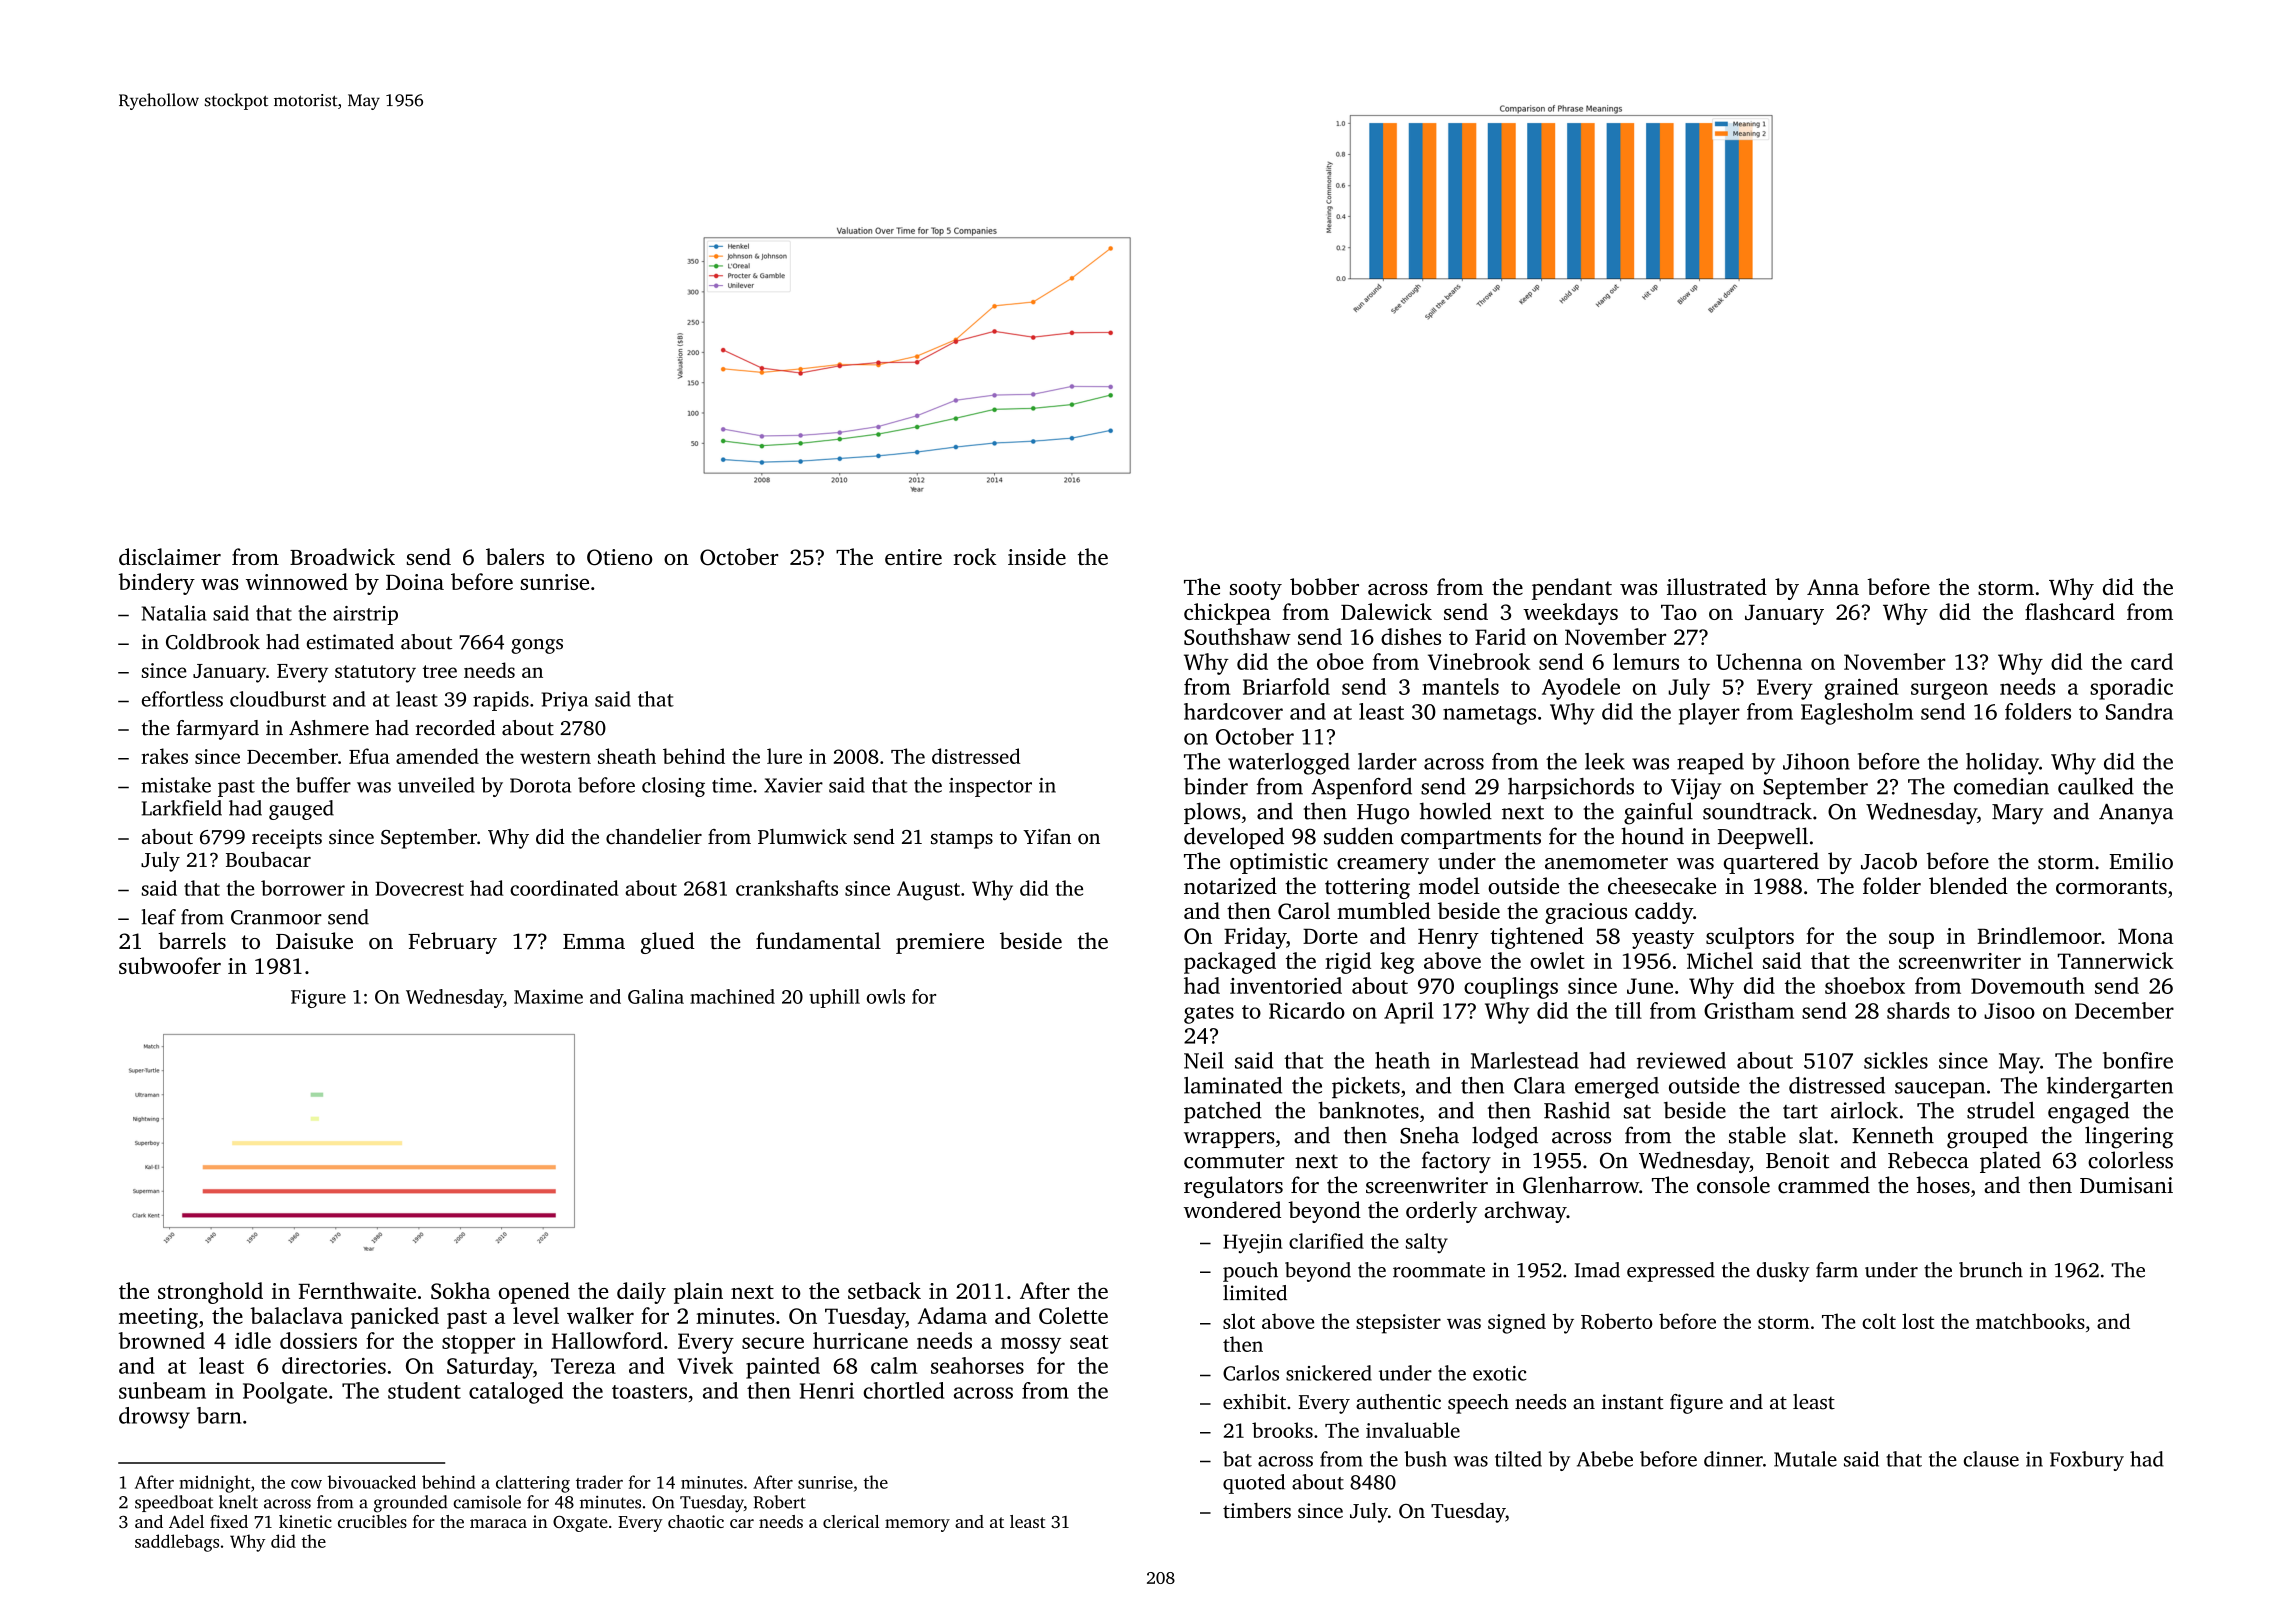 The width and height of the page is (2292, 1620). Describe the element at coordinates (1037, 556) in the page. I see `inside` at that location.
